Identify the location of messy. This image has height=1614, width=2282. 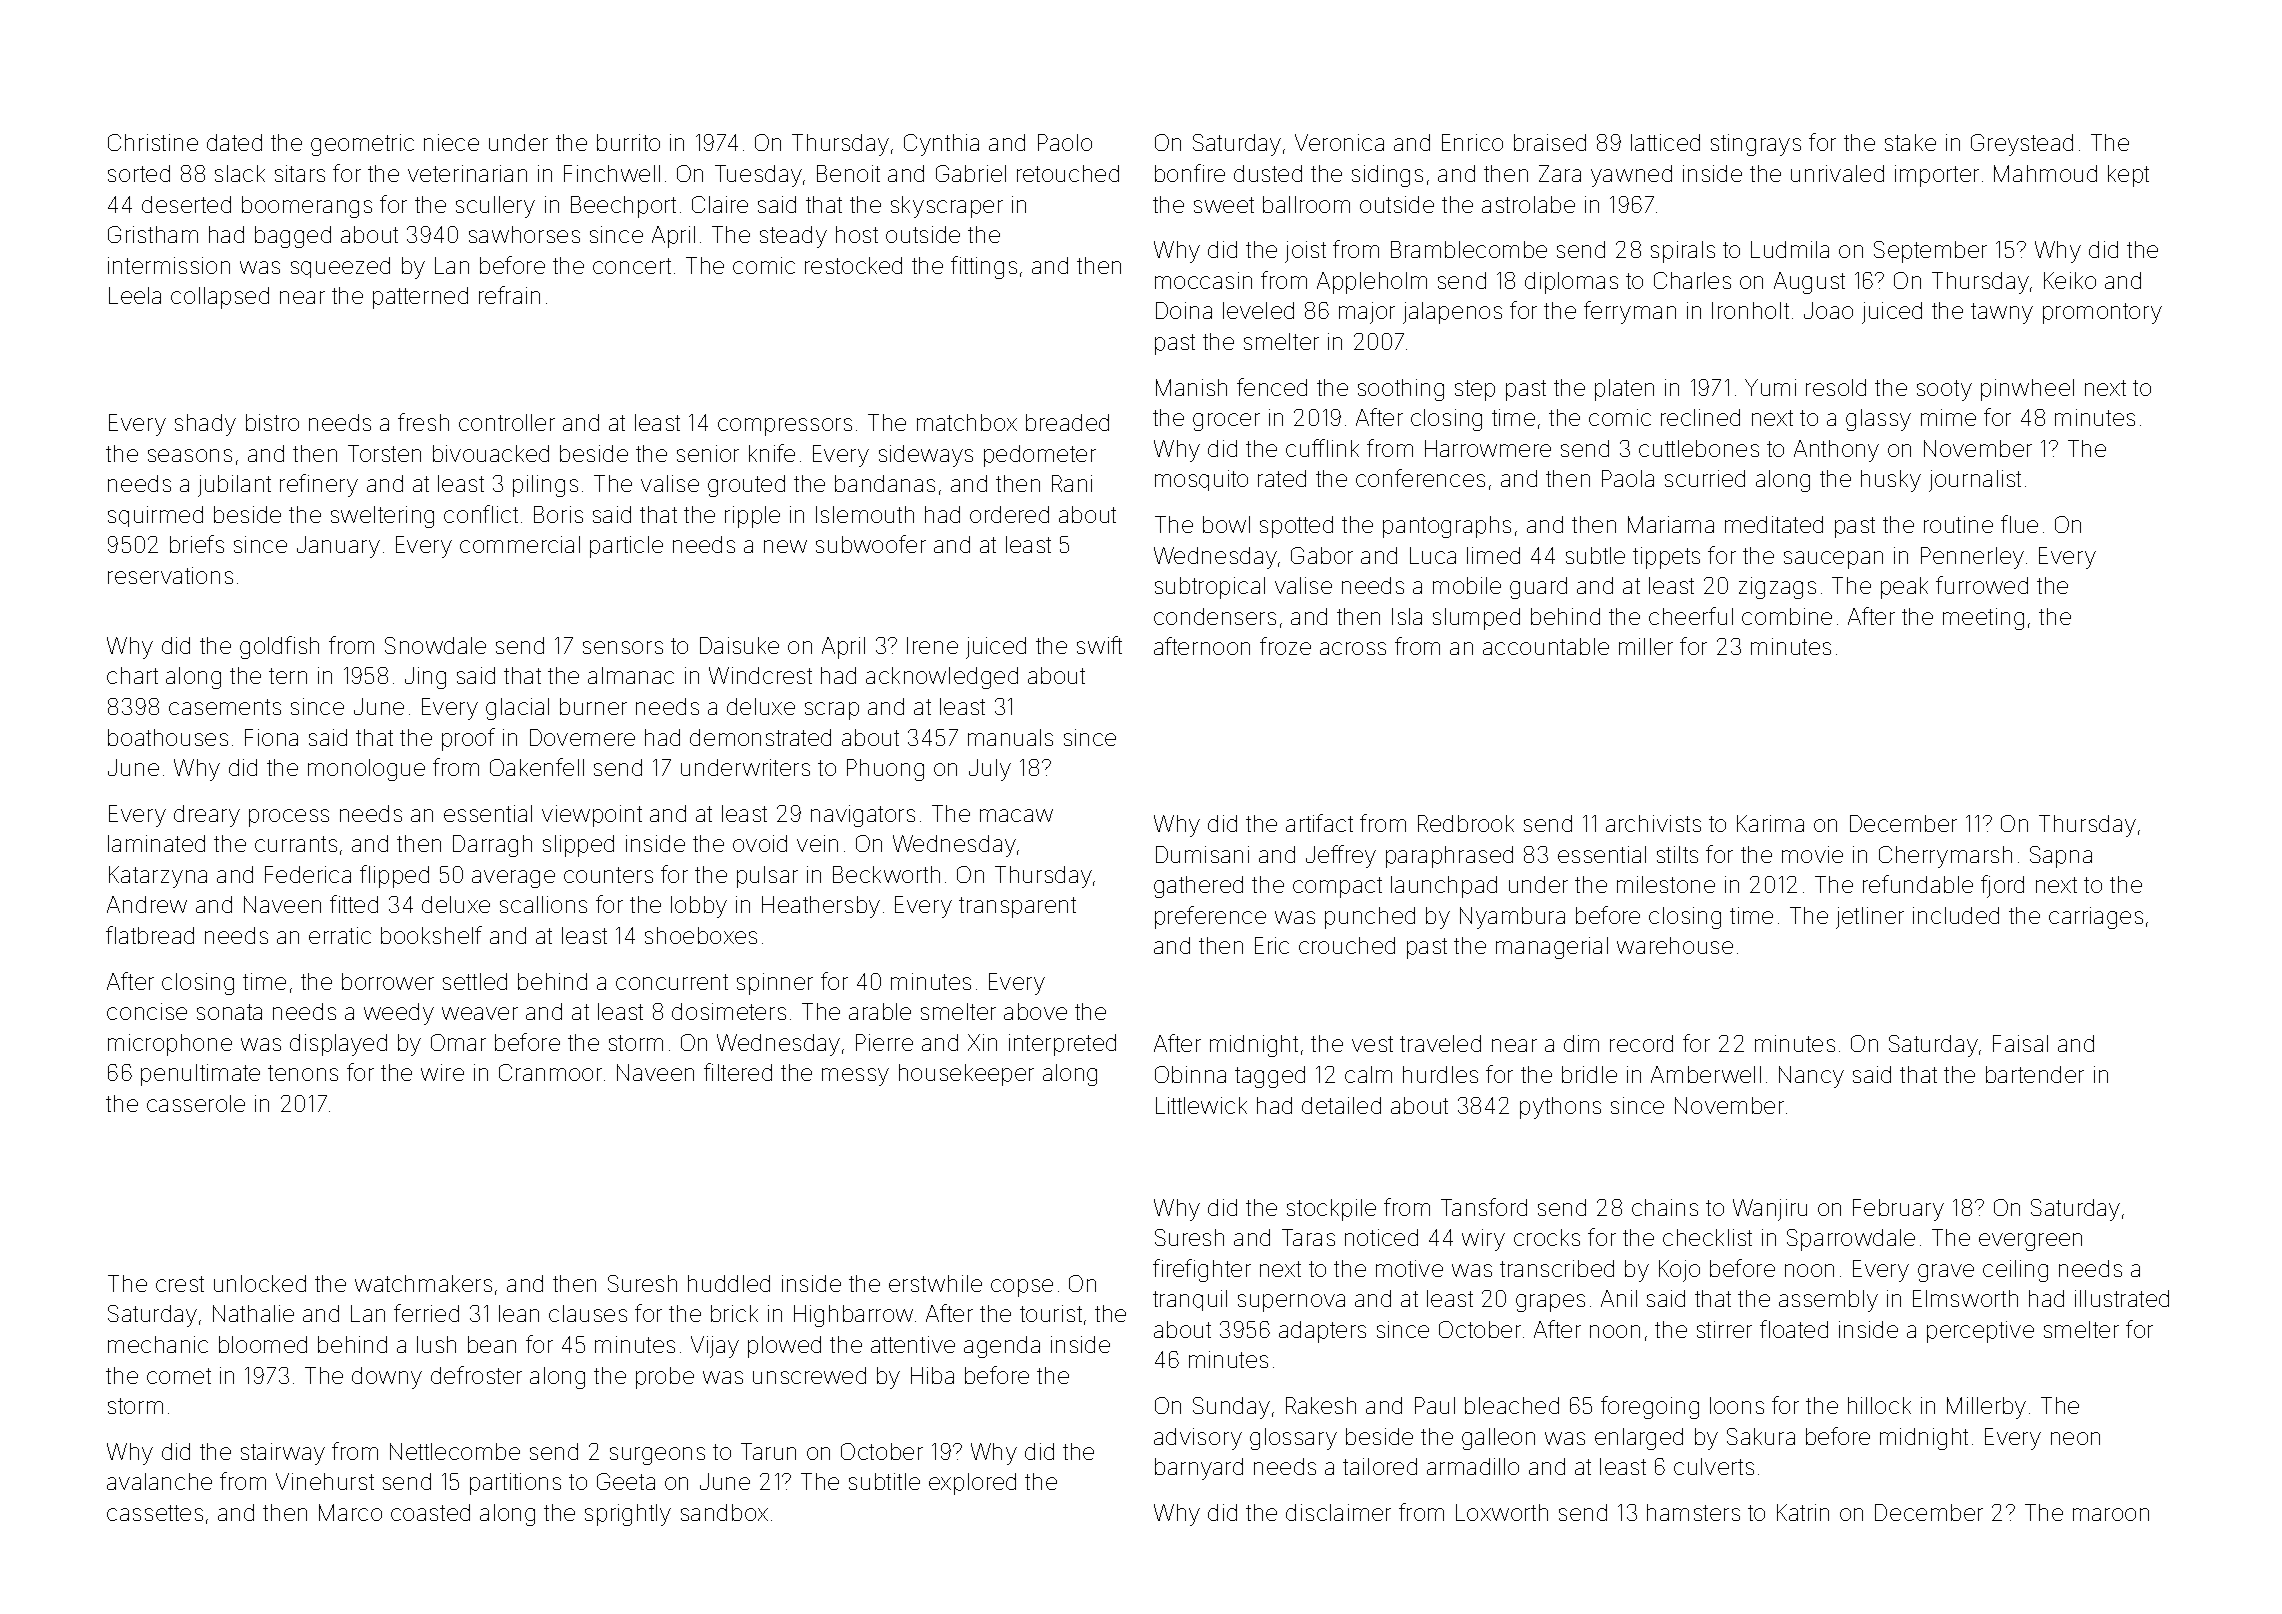
(855, 1077).
